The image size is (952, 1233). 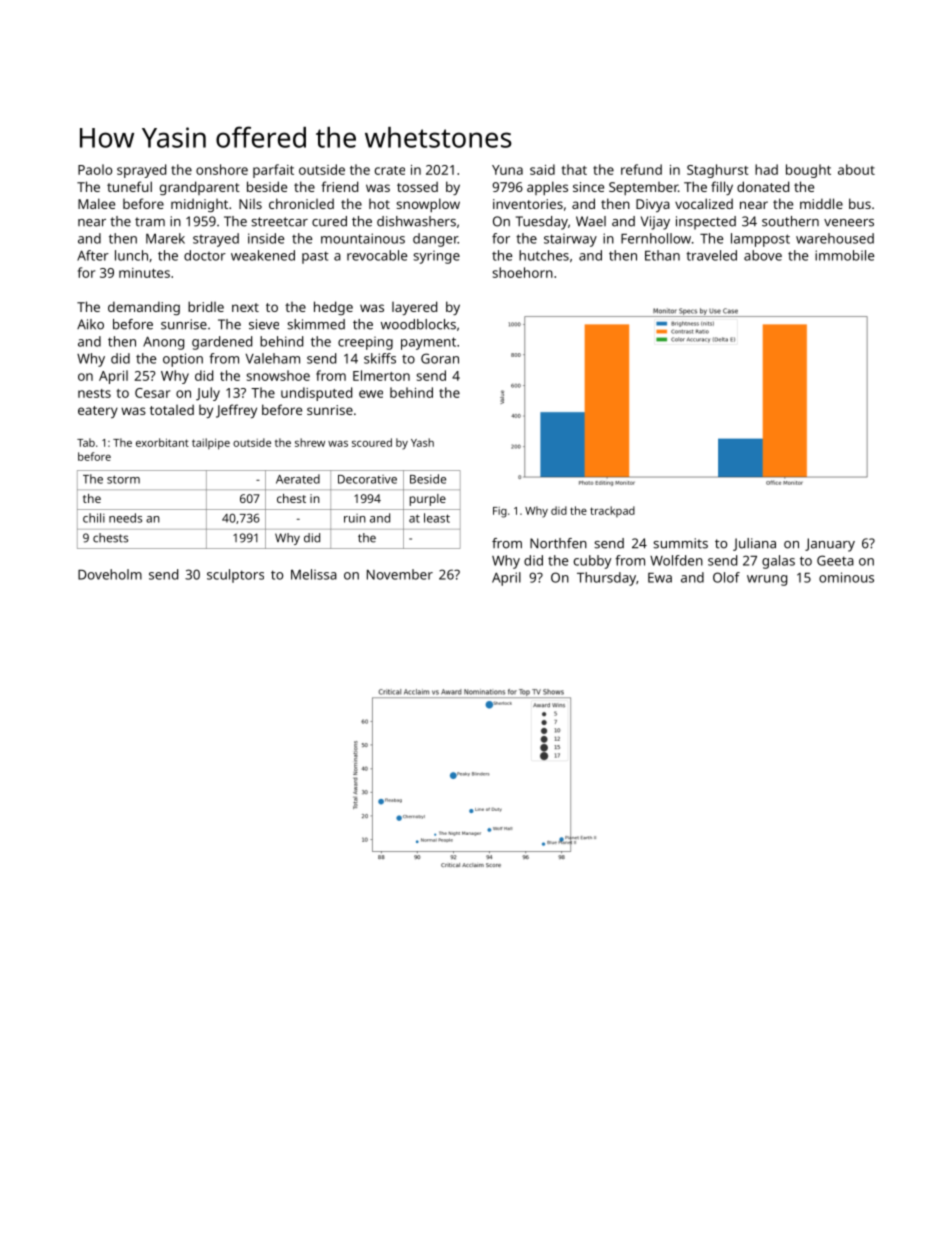 I want to click on traveled, so click(x=711, y=255).
